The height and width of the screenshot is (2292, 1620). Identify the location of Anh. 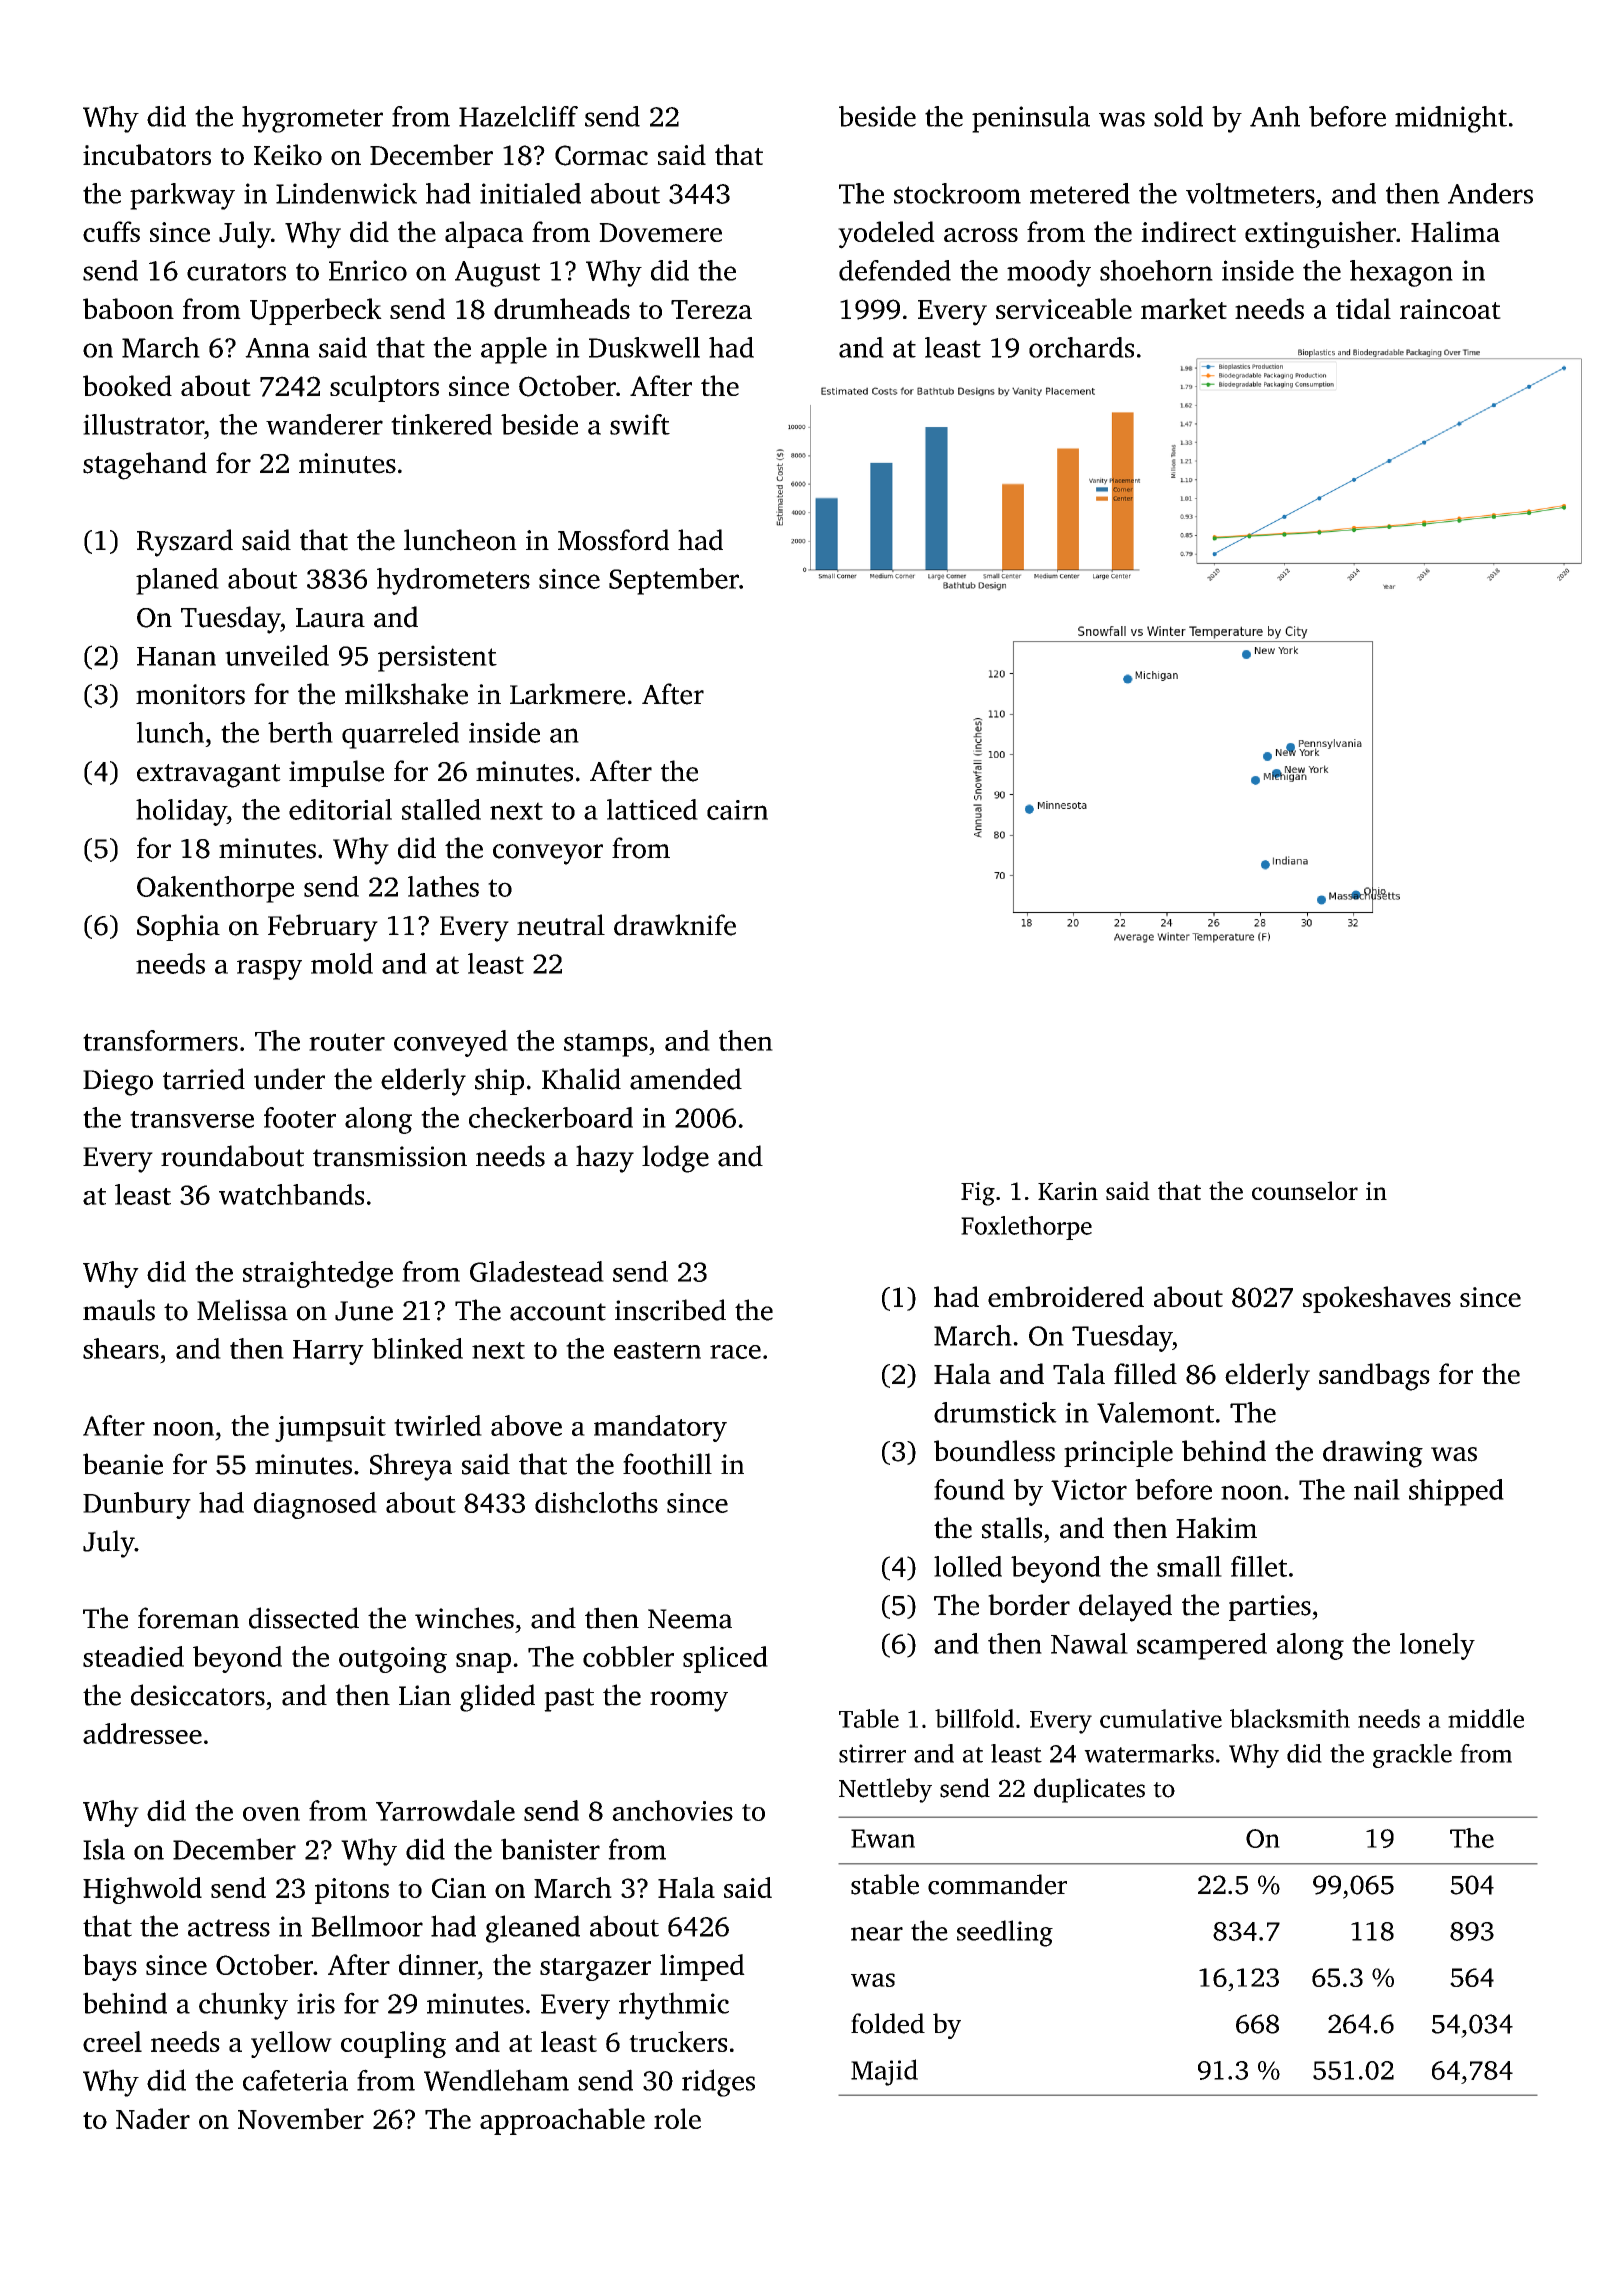
(1275, 116).
